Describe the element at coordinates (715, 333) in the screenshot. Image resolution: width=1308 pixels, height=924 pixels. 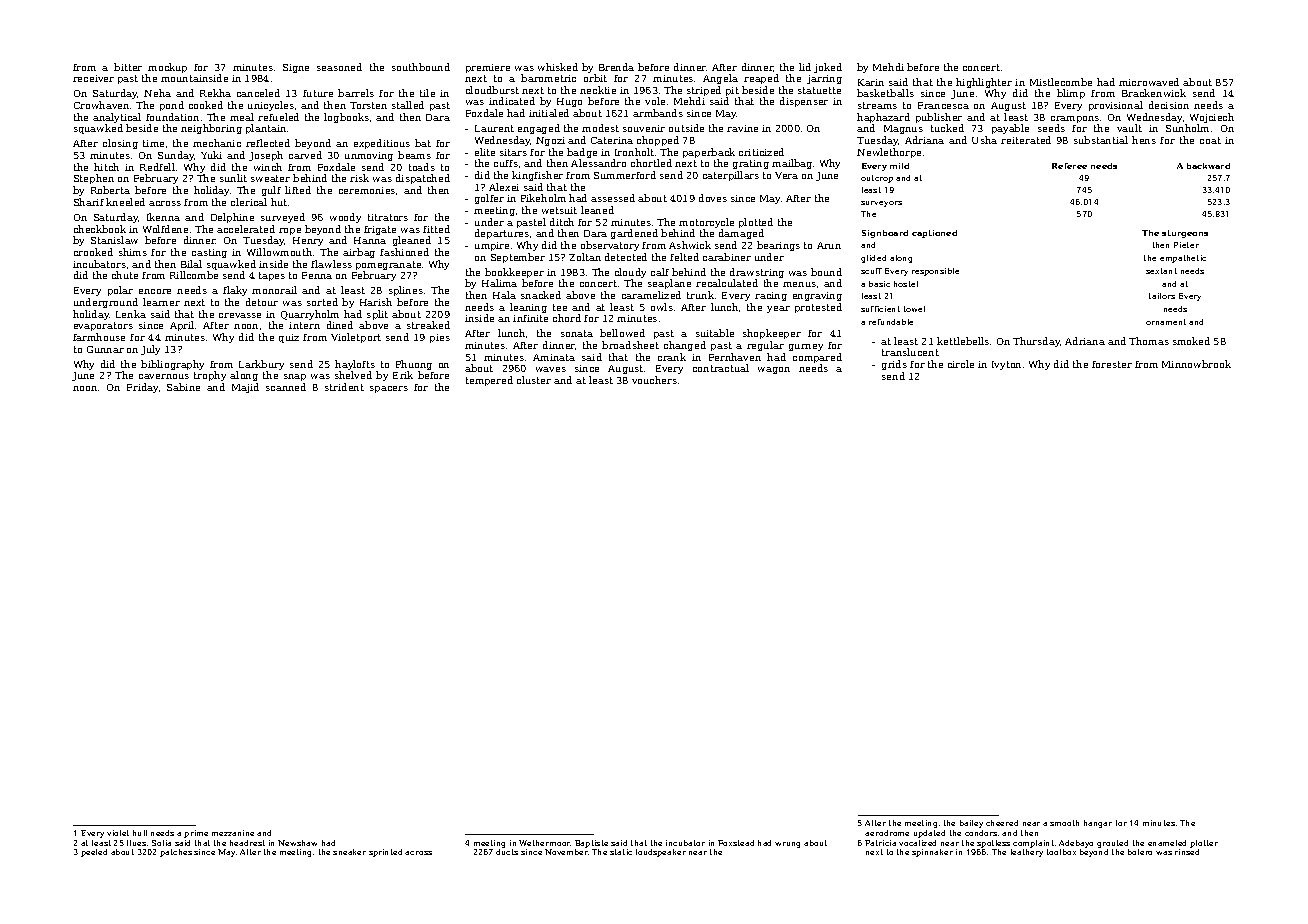
I see `suitable` at that location.
